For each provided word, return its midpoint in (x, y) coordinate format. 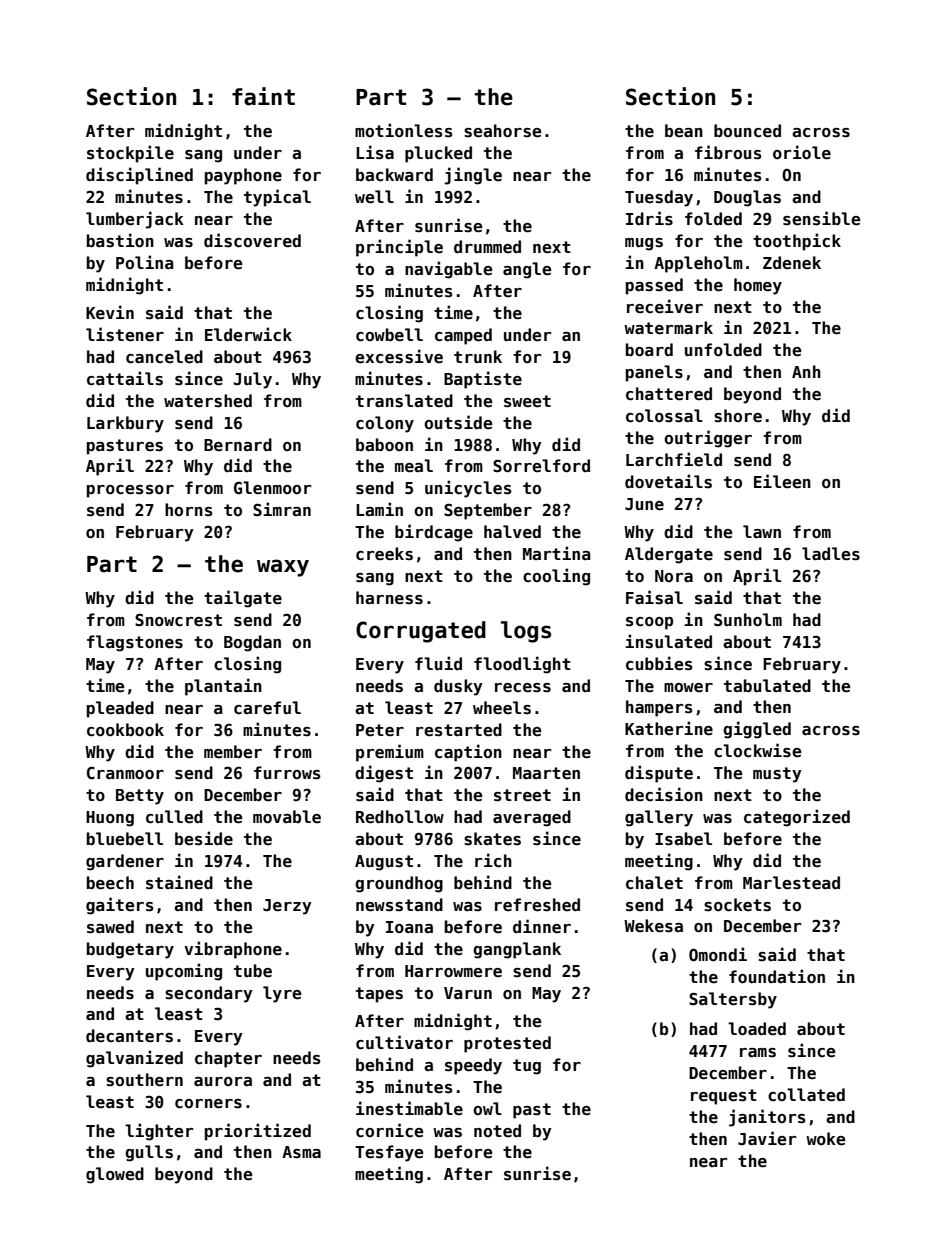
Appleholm (698, 264)
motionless (404, 130)
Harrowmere (453, 971)
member (233, 752)
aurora (223, 1081)
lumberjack (135, 220)
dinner (542, 926)
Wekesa (653, 926)
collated (806, 1095)
